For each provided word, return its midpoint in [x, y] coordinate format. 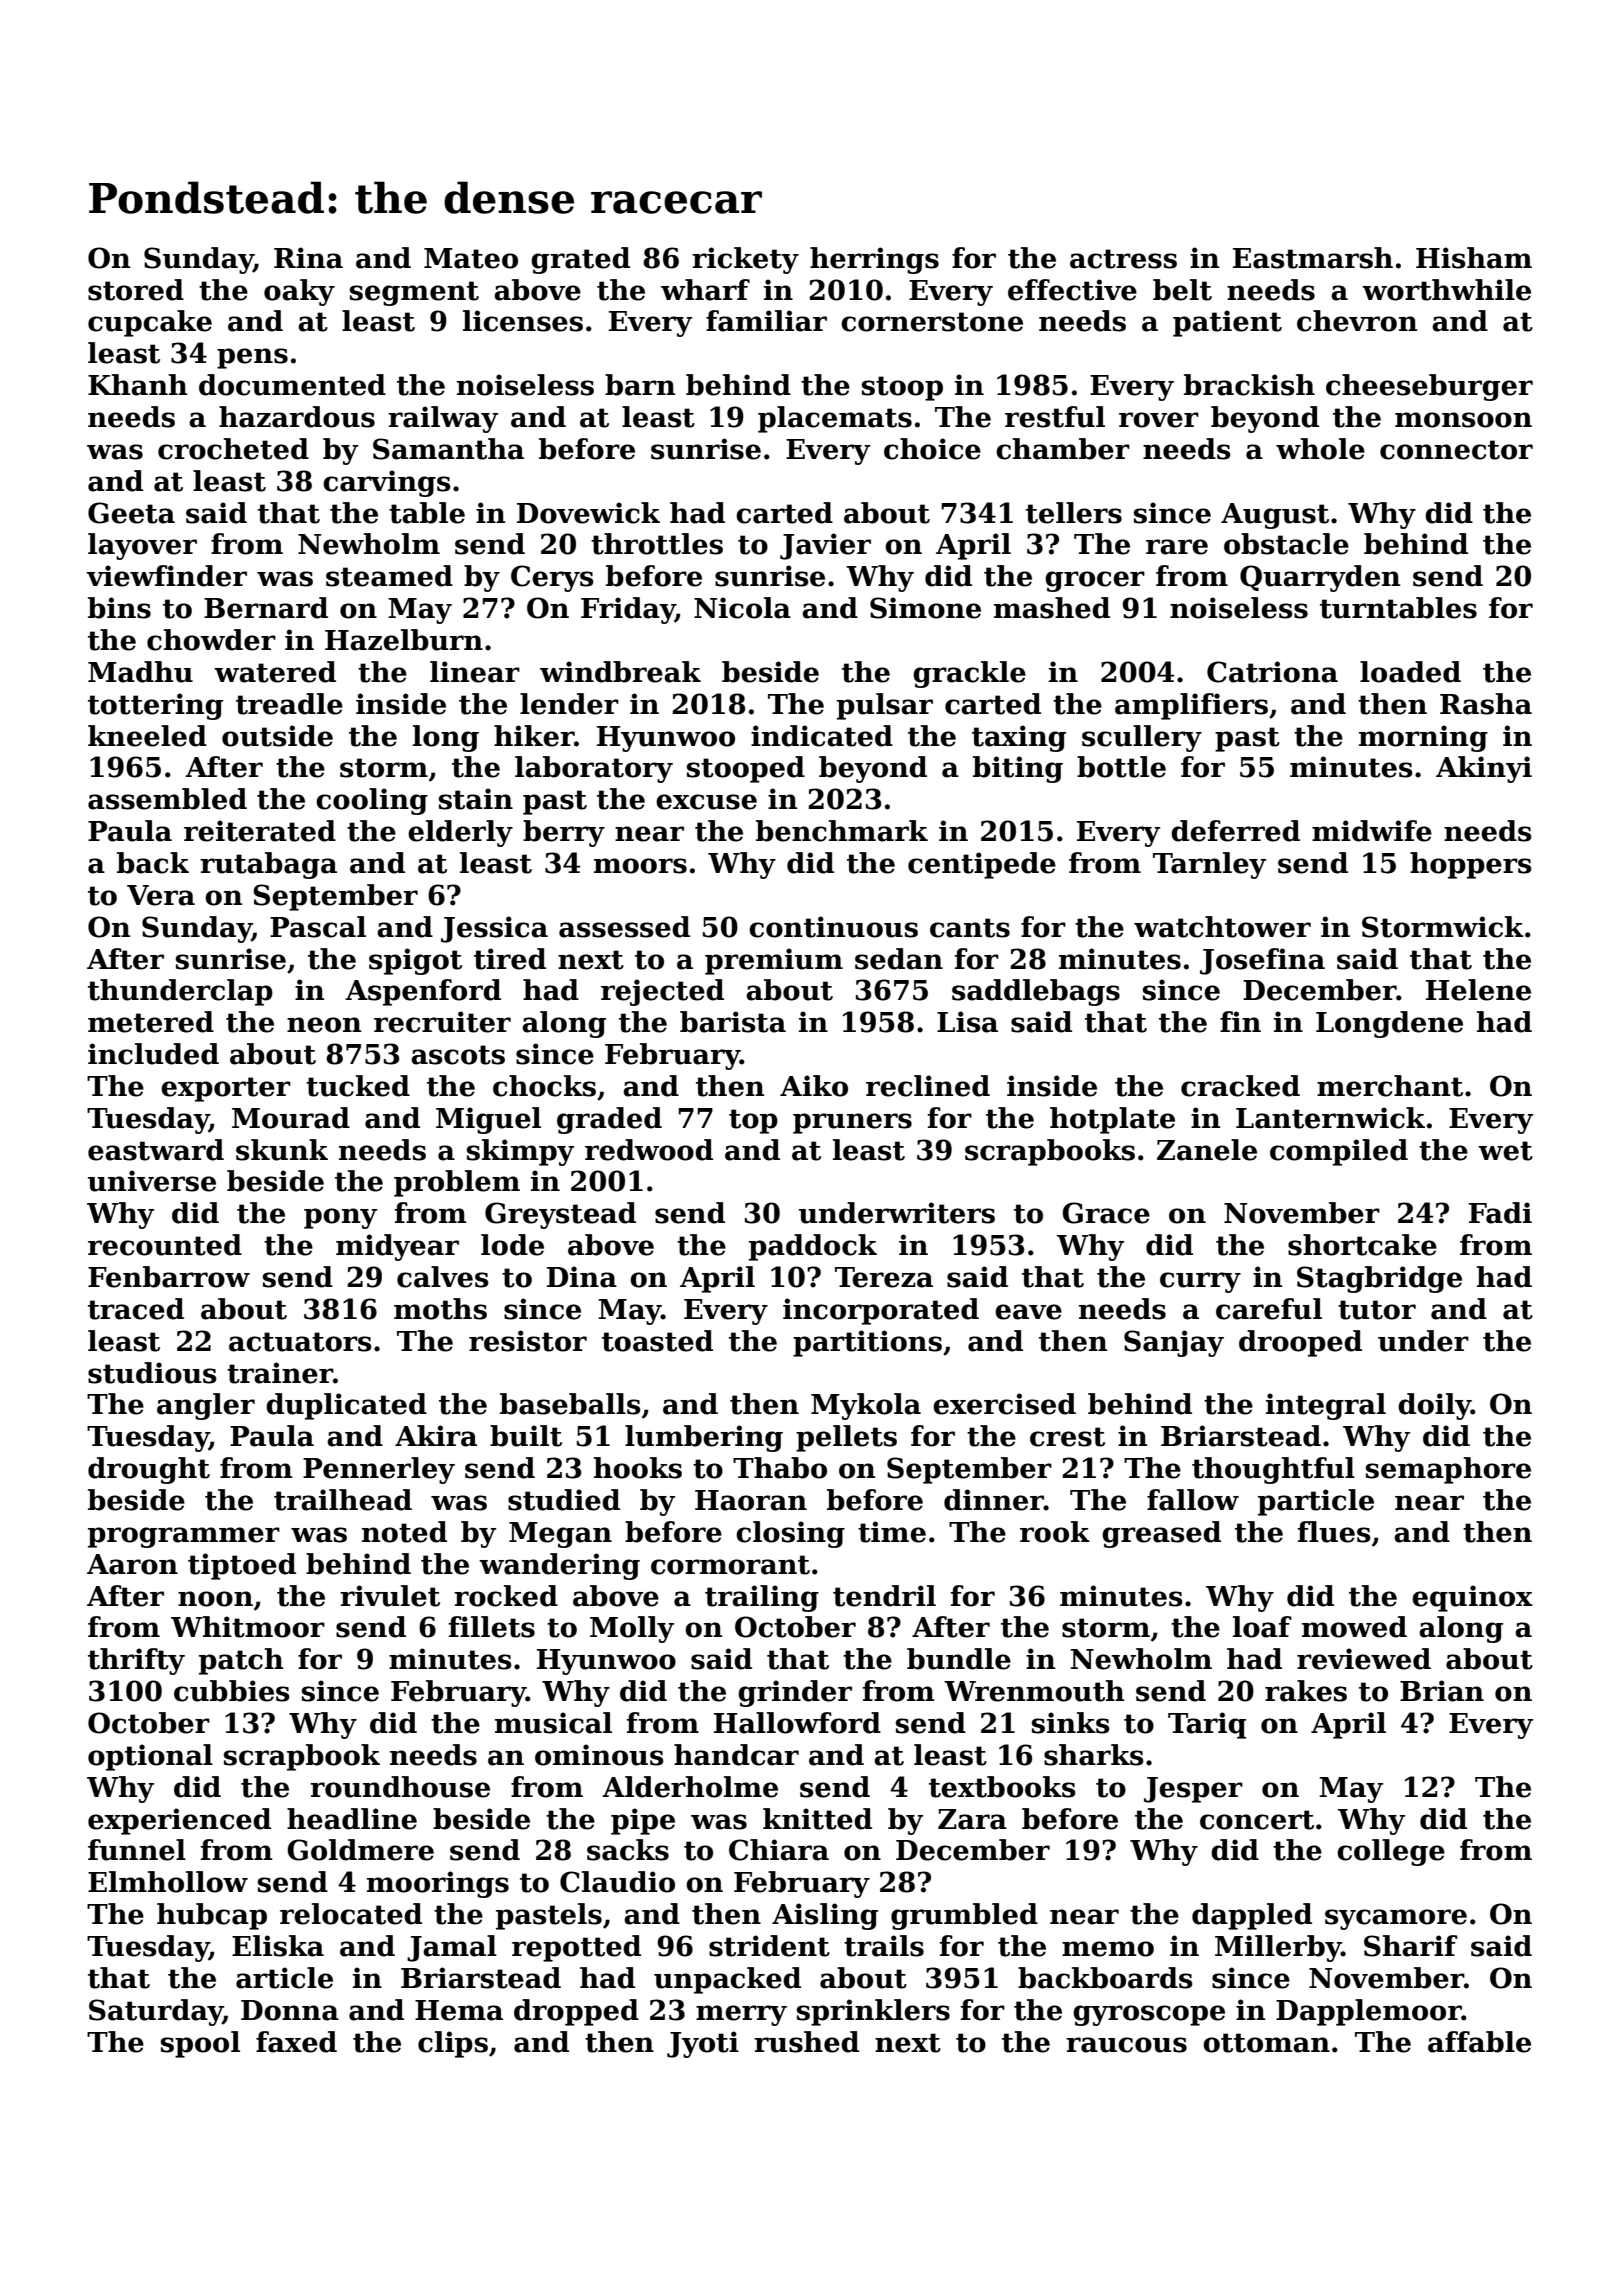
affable [1479, 2042]
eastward [156, 1150]
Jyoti [703, 2044]
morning [1423, 738]
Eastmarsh [1313, 258]
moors [640, 866]
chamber [1063, 449]
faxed [296, 2042]
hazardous [297, 417]
